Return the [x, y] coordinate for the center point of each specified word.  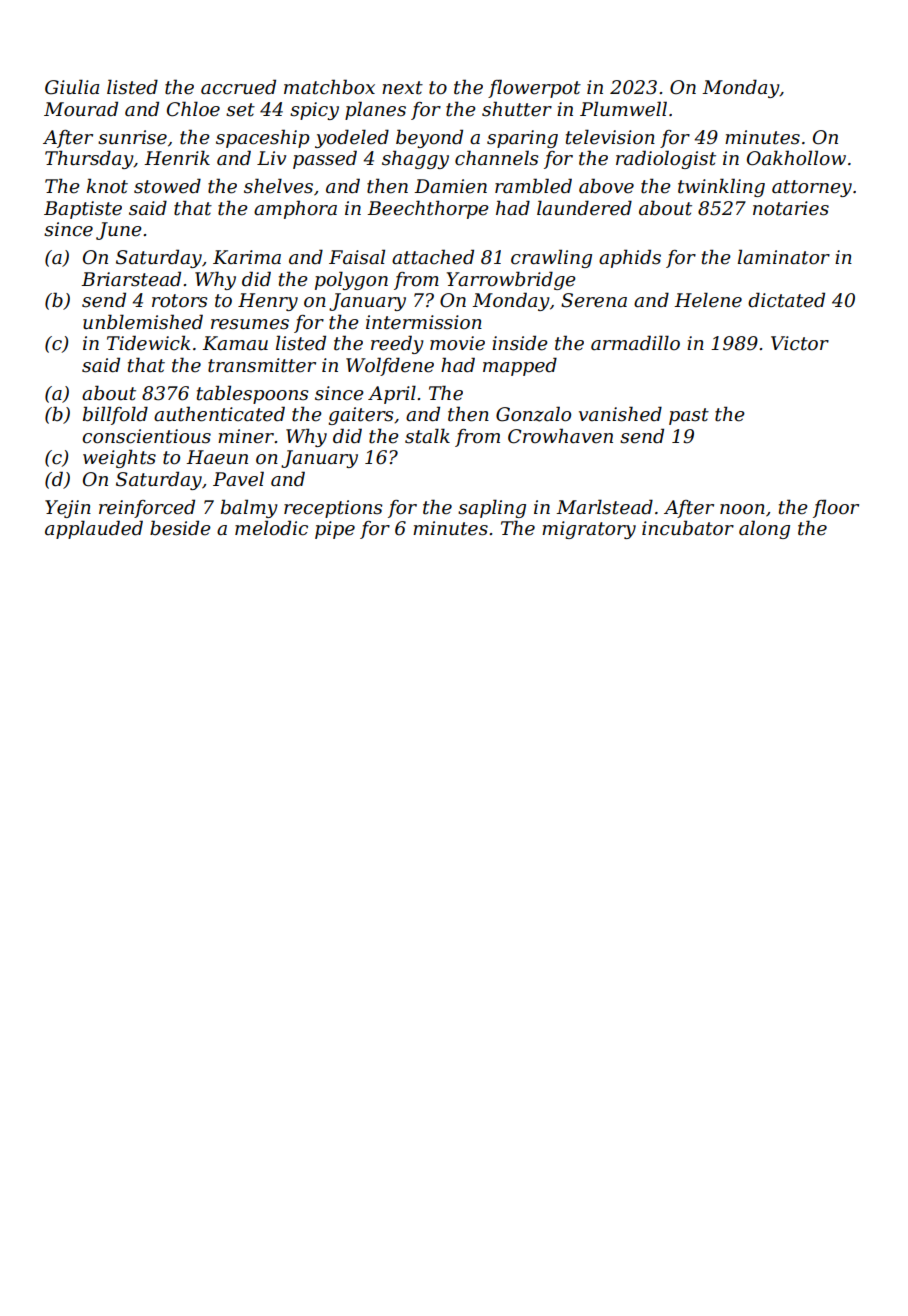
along [764, 529]
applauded [94, 529]
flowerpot [534, 88]
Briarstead [131, 279]
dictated [786, 300]
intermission [424, 322]
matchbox [329, 87]
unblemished [143, 322]
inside [520, 343]
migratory [589, 530]
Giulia [72, 87]
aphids [630, 258]
